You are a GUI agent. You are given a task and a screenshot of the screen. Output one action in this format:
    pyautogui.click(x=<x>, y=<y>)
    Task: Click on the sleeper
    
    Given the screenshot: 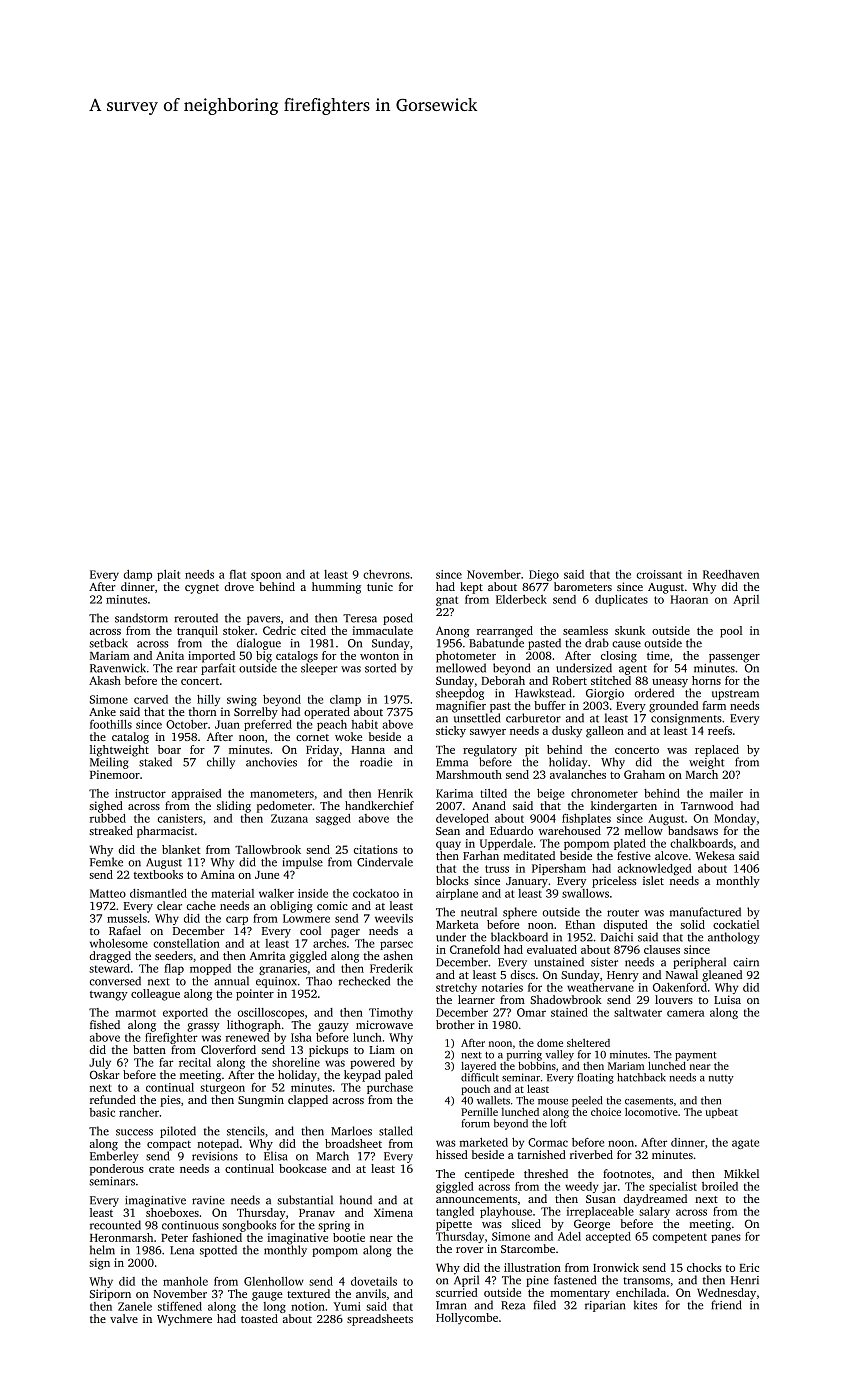 What is the action you would take?
    pyautogui.click(x=319, y=669)
